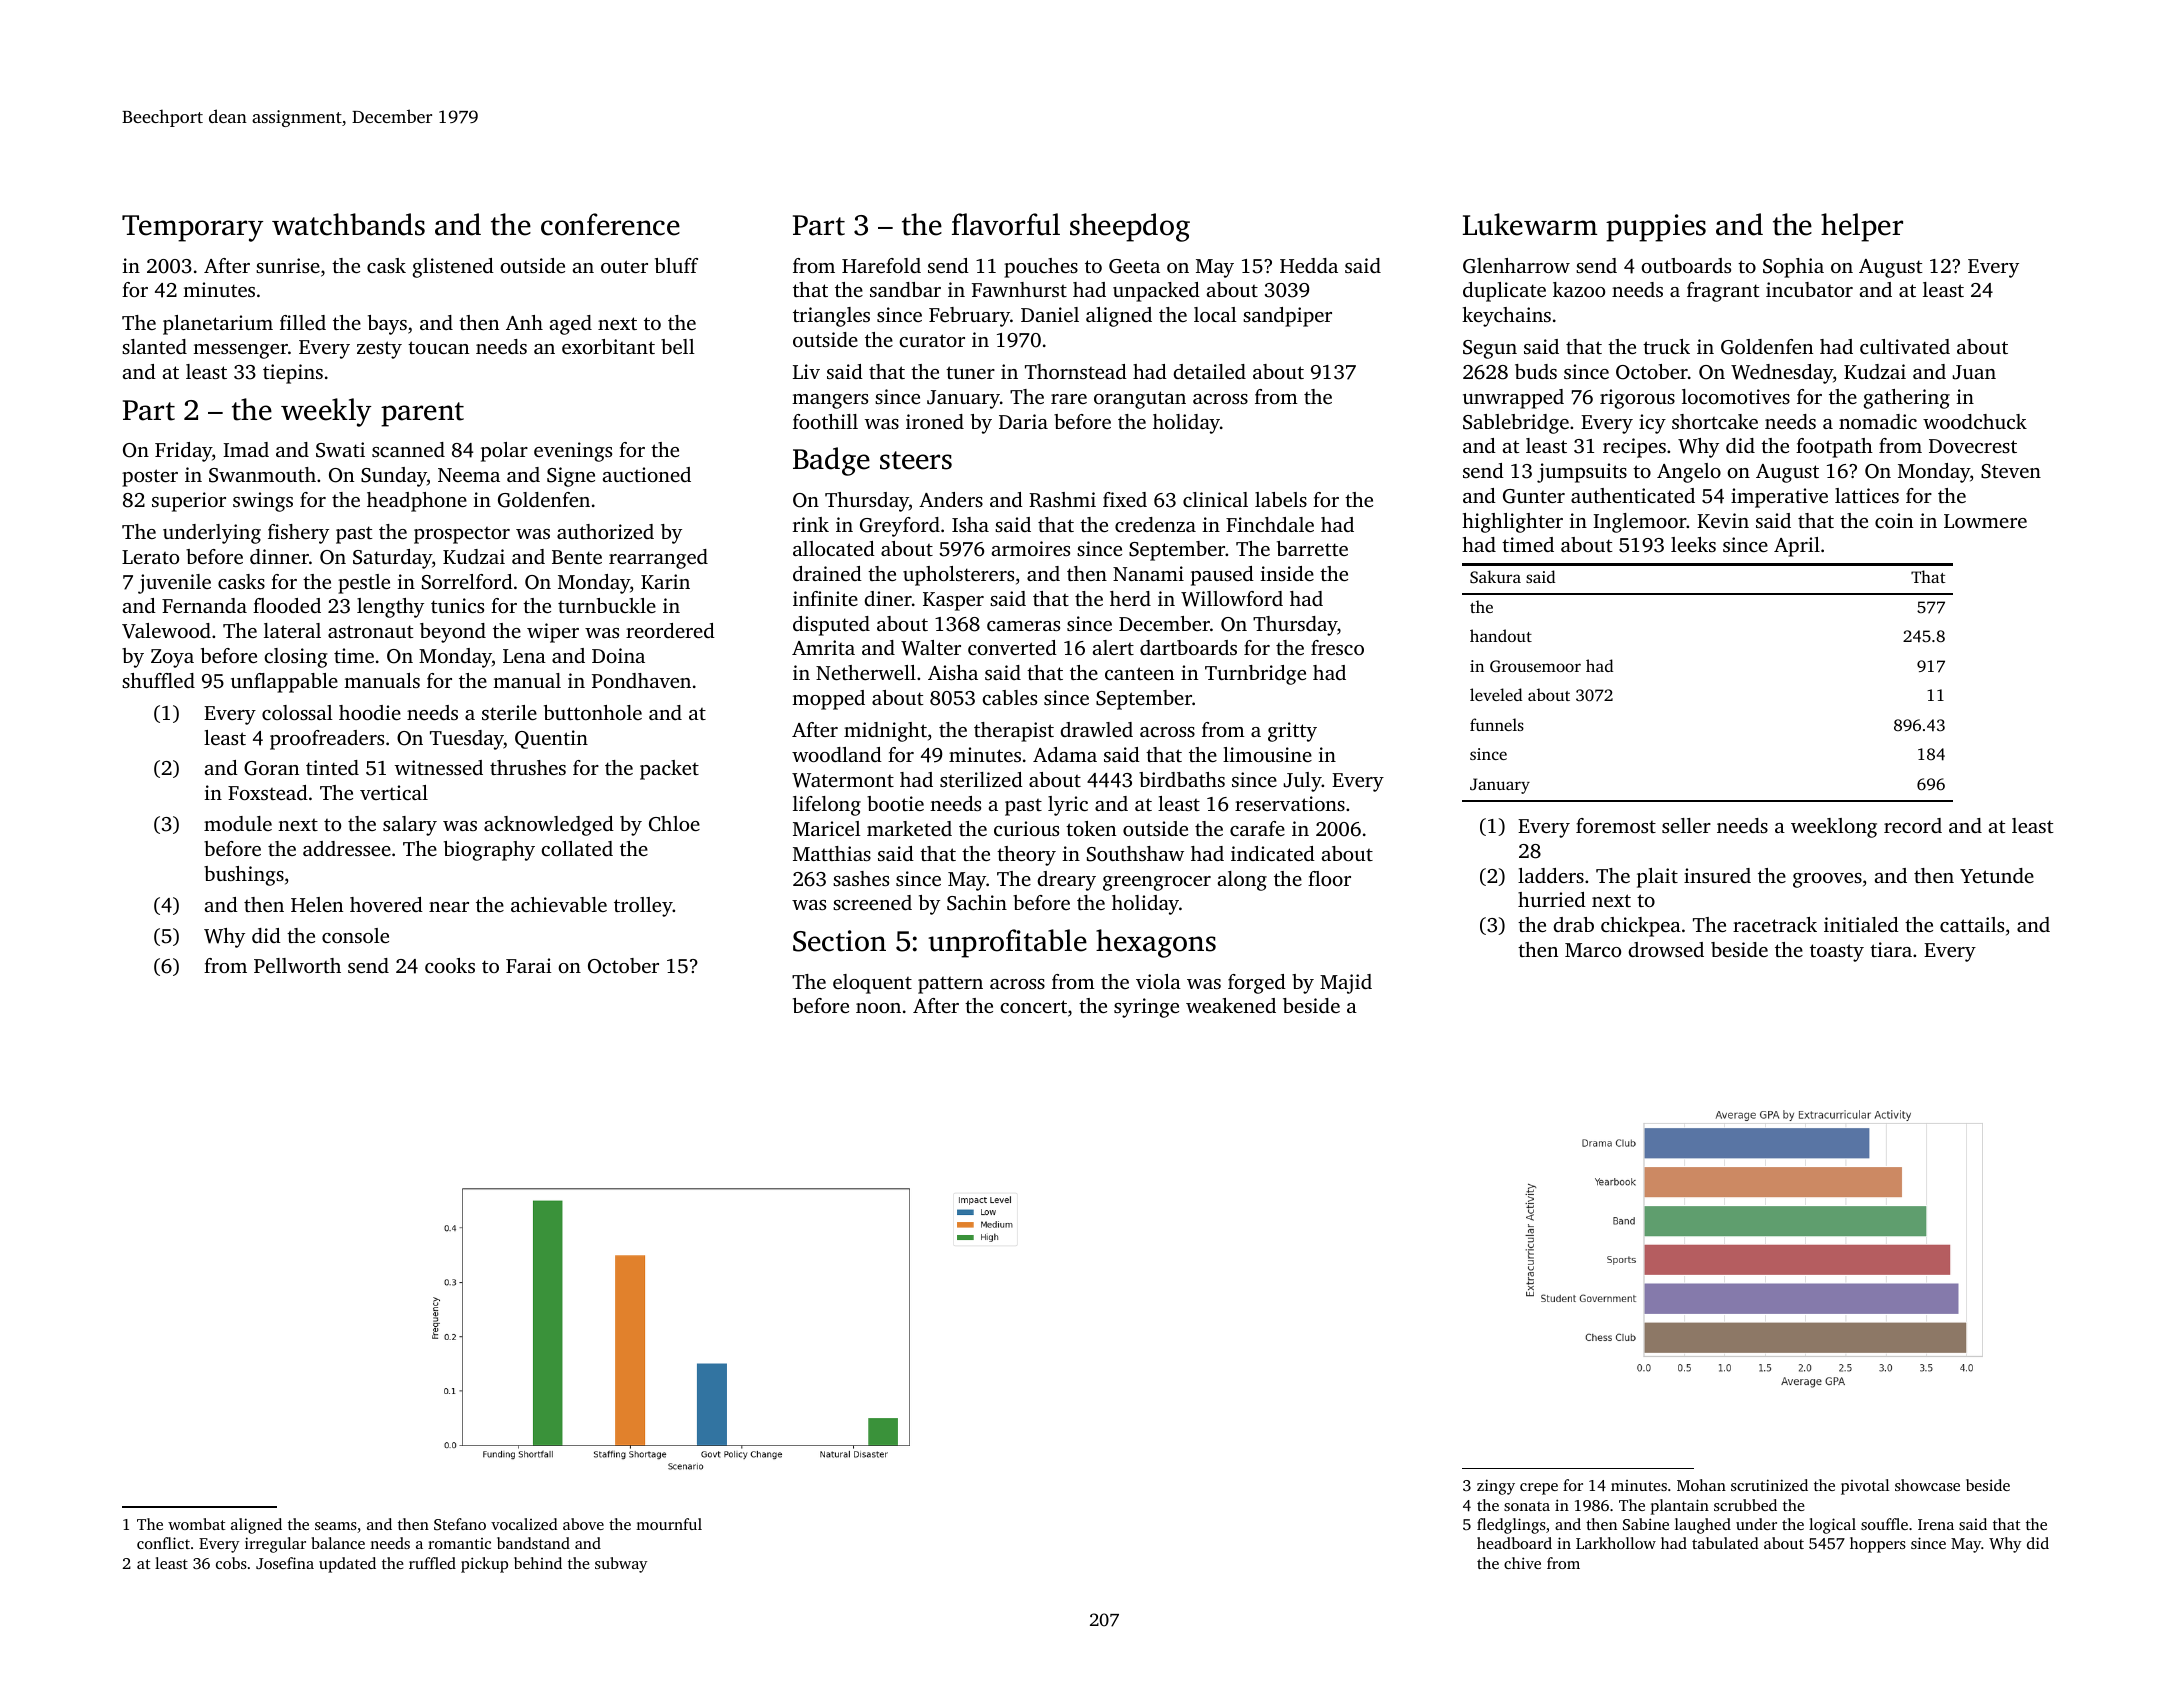  What do you see at coordinates (885, 732) in the screenshot?
I see `midnight` at bounding box center [885, 732].
